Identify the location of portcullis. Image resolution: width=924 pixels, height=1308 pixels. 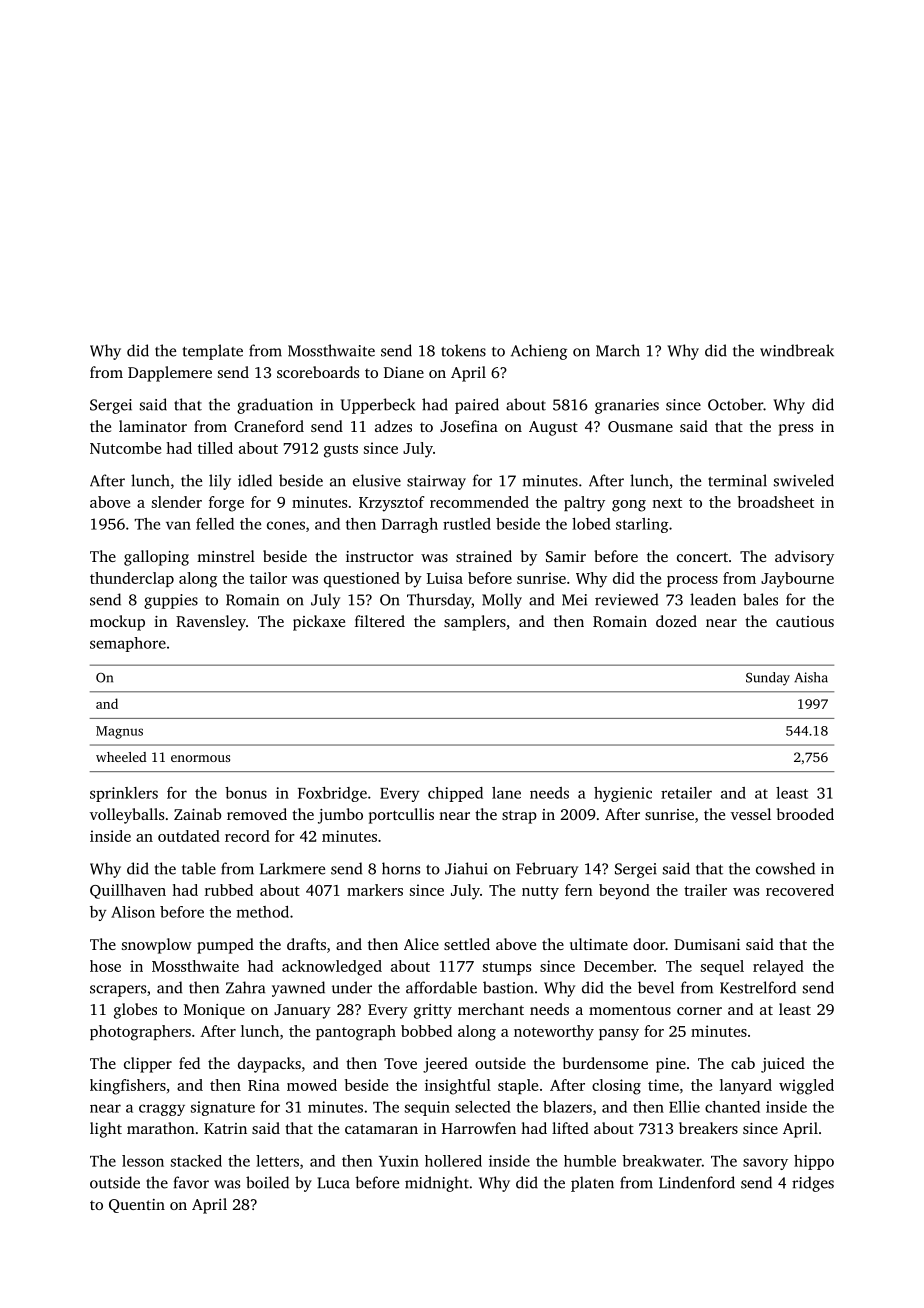
(401, 816).
